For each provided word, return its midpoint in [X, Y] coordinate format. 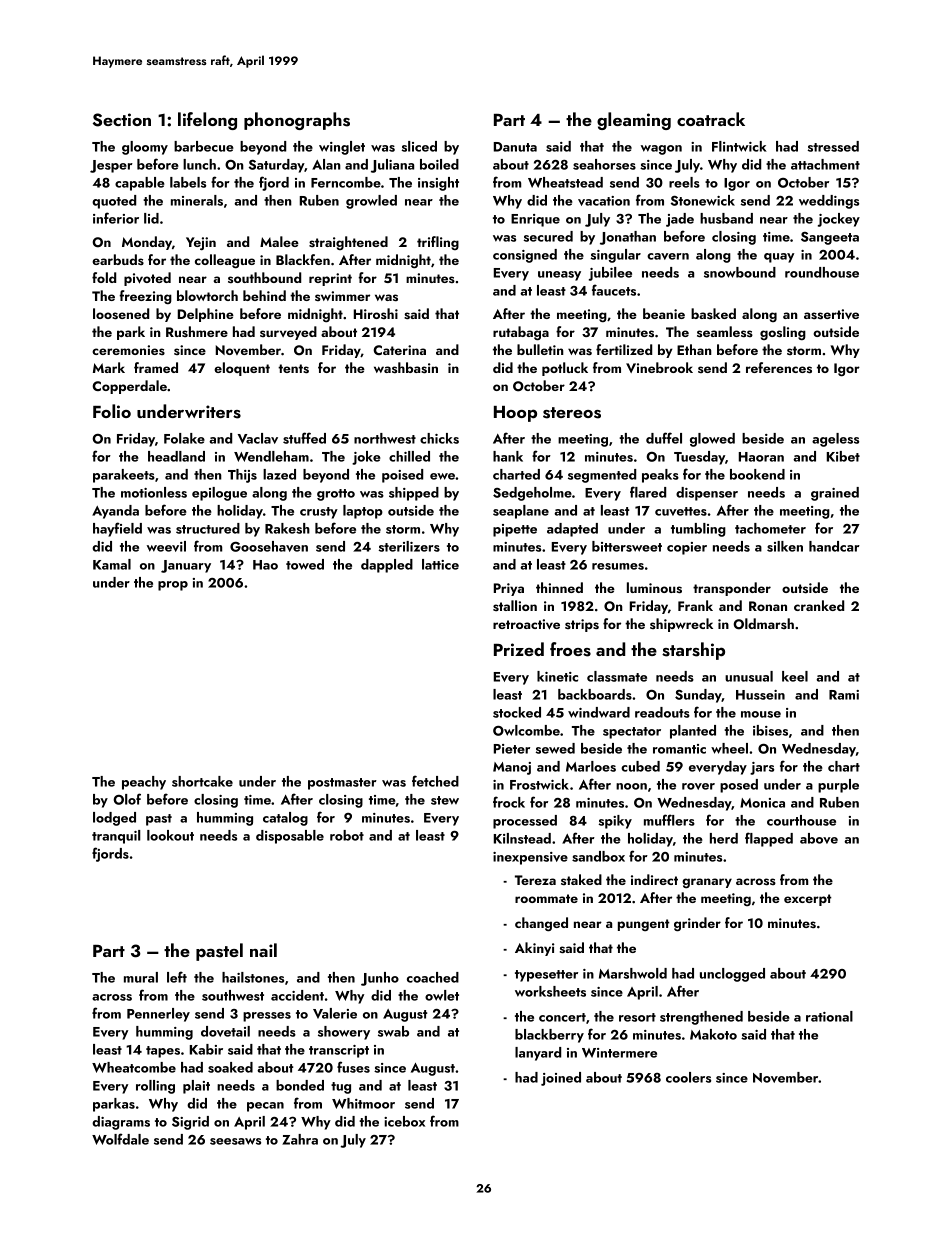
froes [570, 649]
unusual [749, 676]
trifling [438, 243]
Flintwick [739, 146]
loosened [121, 313]
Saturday [276, 166]
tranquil [116, 837]
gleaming [634, 121]
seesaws [235, 1141]
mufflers [669, 820]
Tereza [535, 880]
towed [305, 564]
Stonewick [703, 200]
